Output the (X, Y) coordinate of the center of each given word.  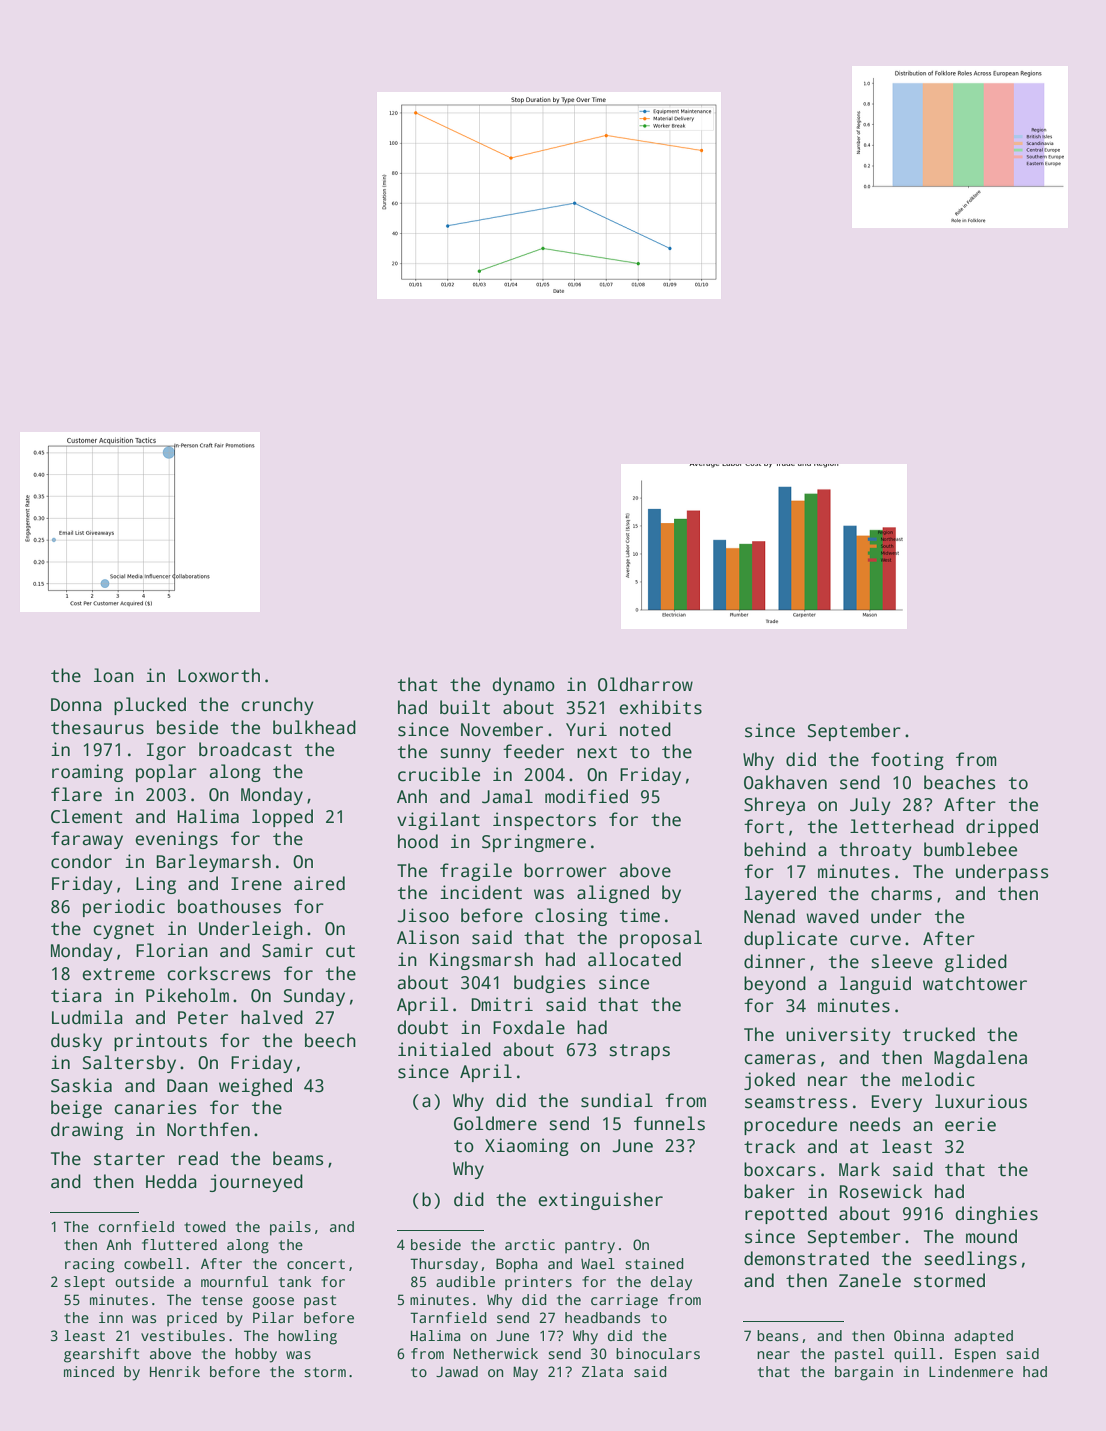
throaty (875, 851)
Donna (76, 705)
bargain (864, 1373)
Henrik (175, 1371)
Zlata (602, 1371)
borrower (565, 870)
